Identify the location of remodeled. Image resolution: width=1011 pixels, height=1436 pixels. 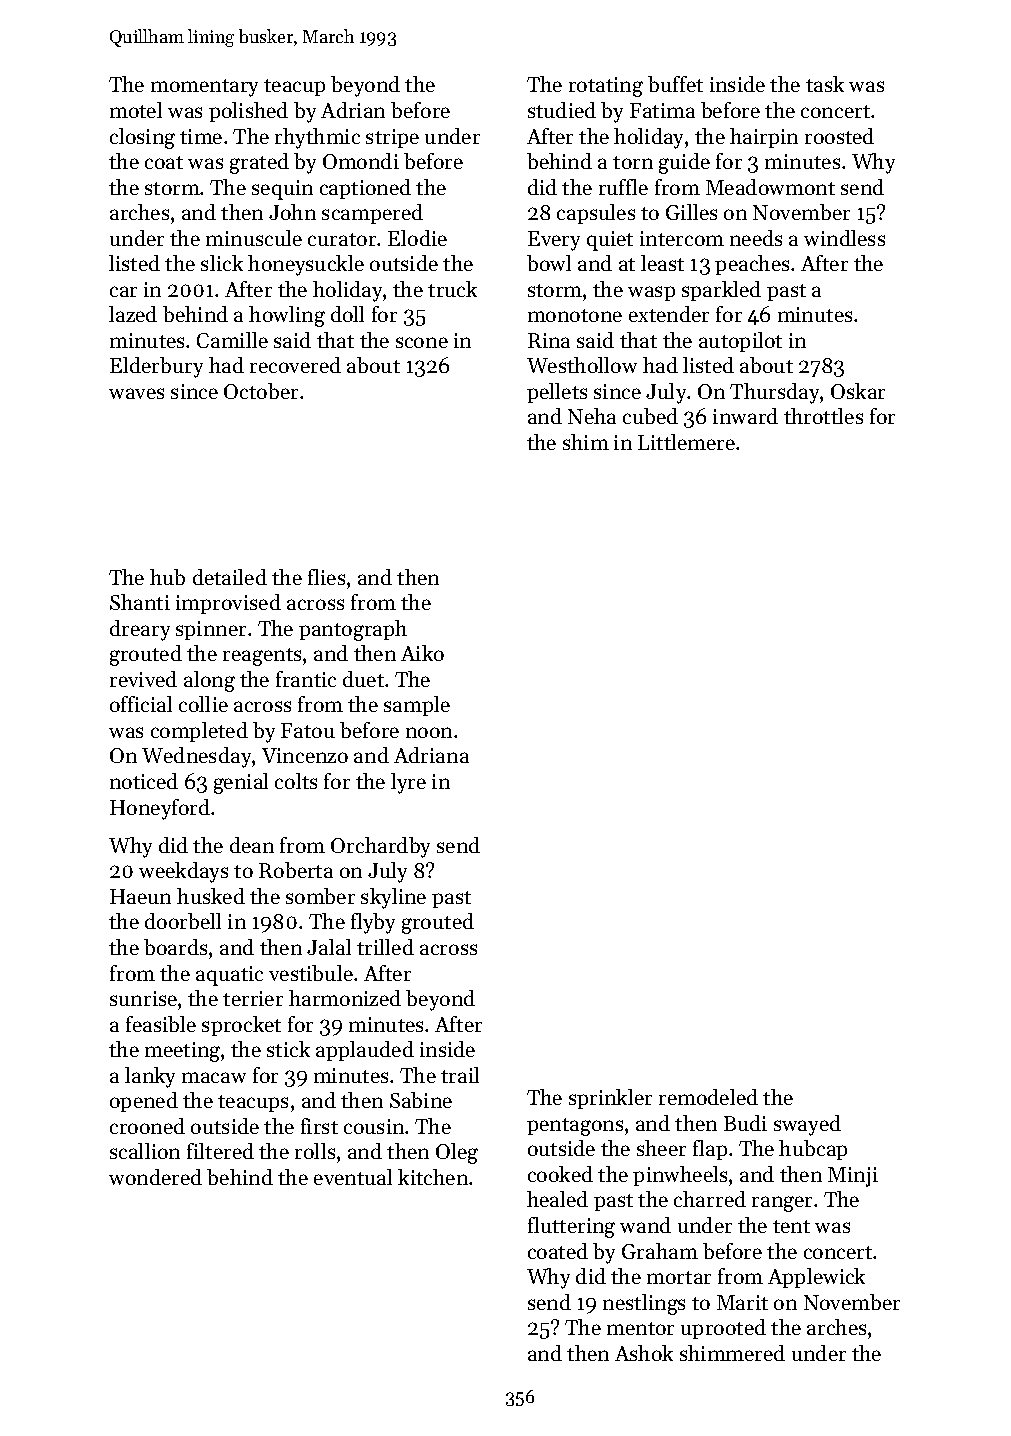
(708, 1097).
